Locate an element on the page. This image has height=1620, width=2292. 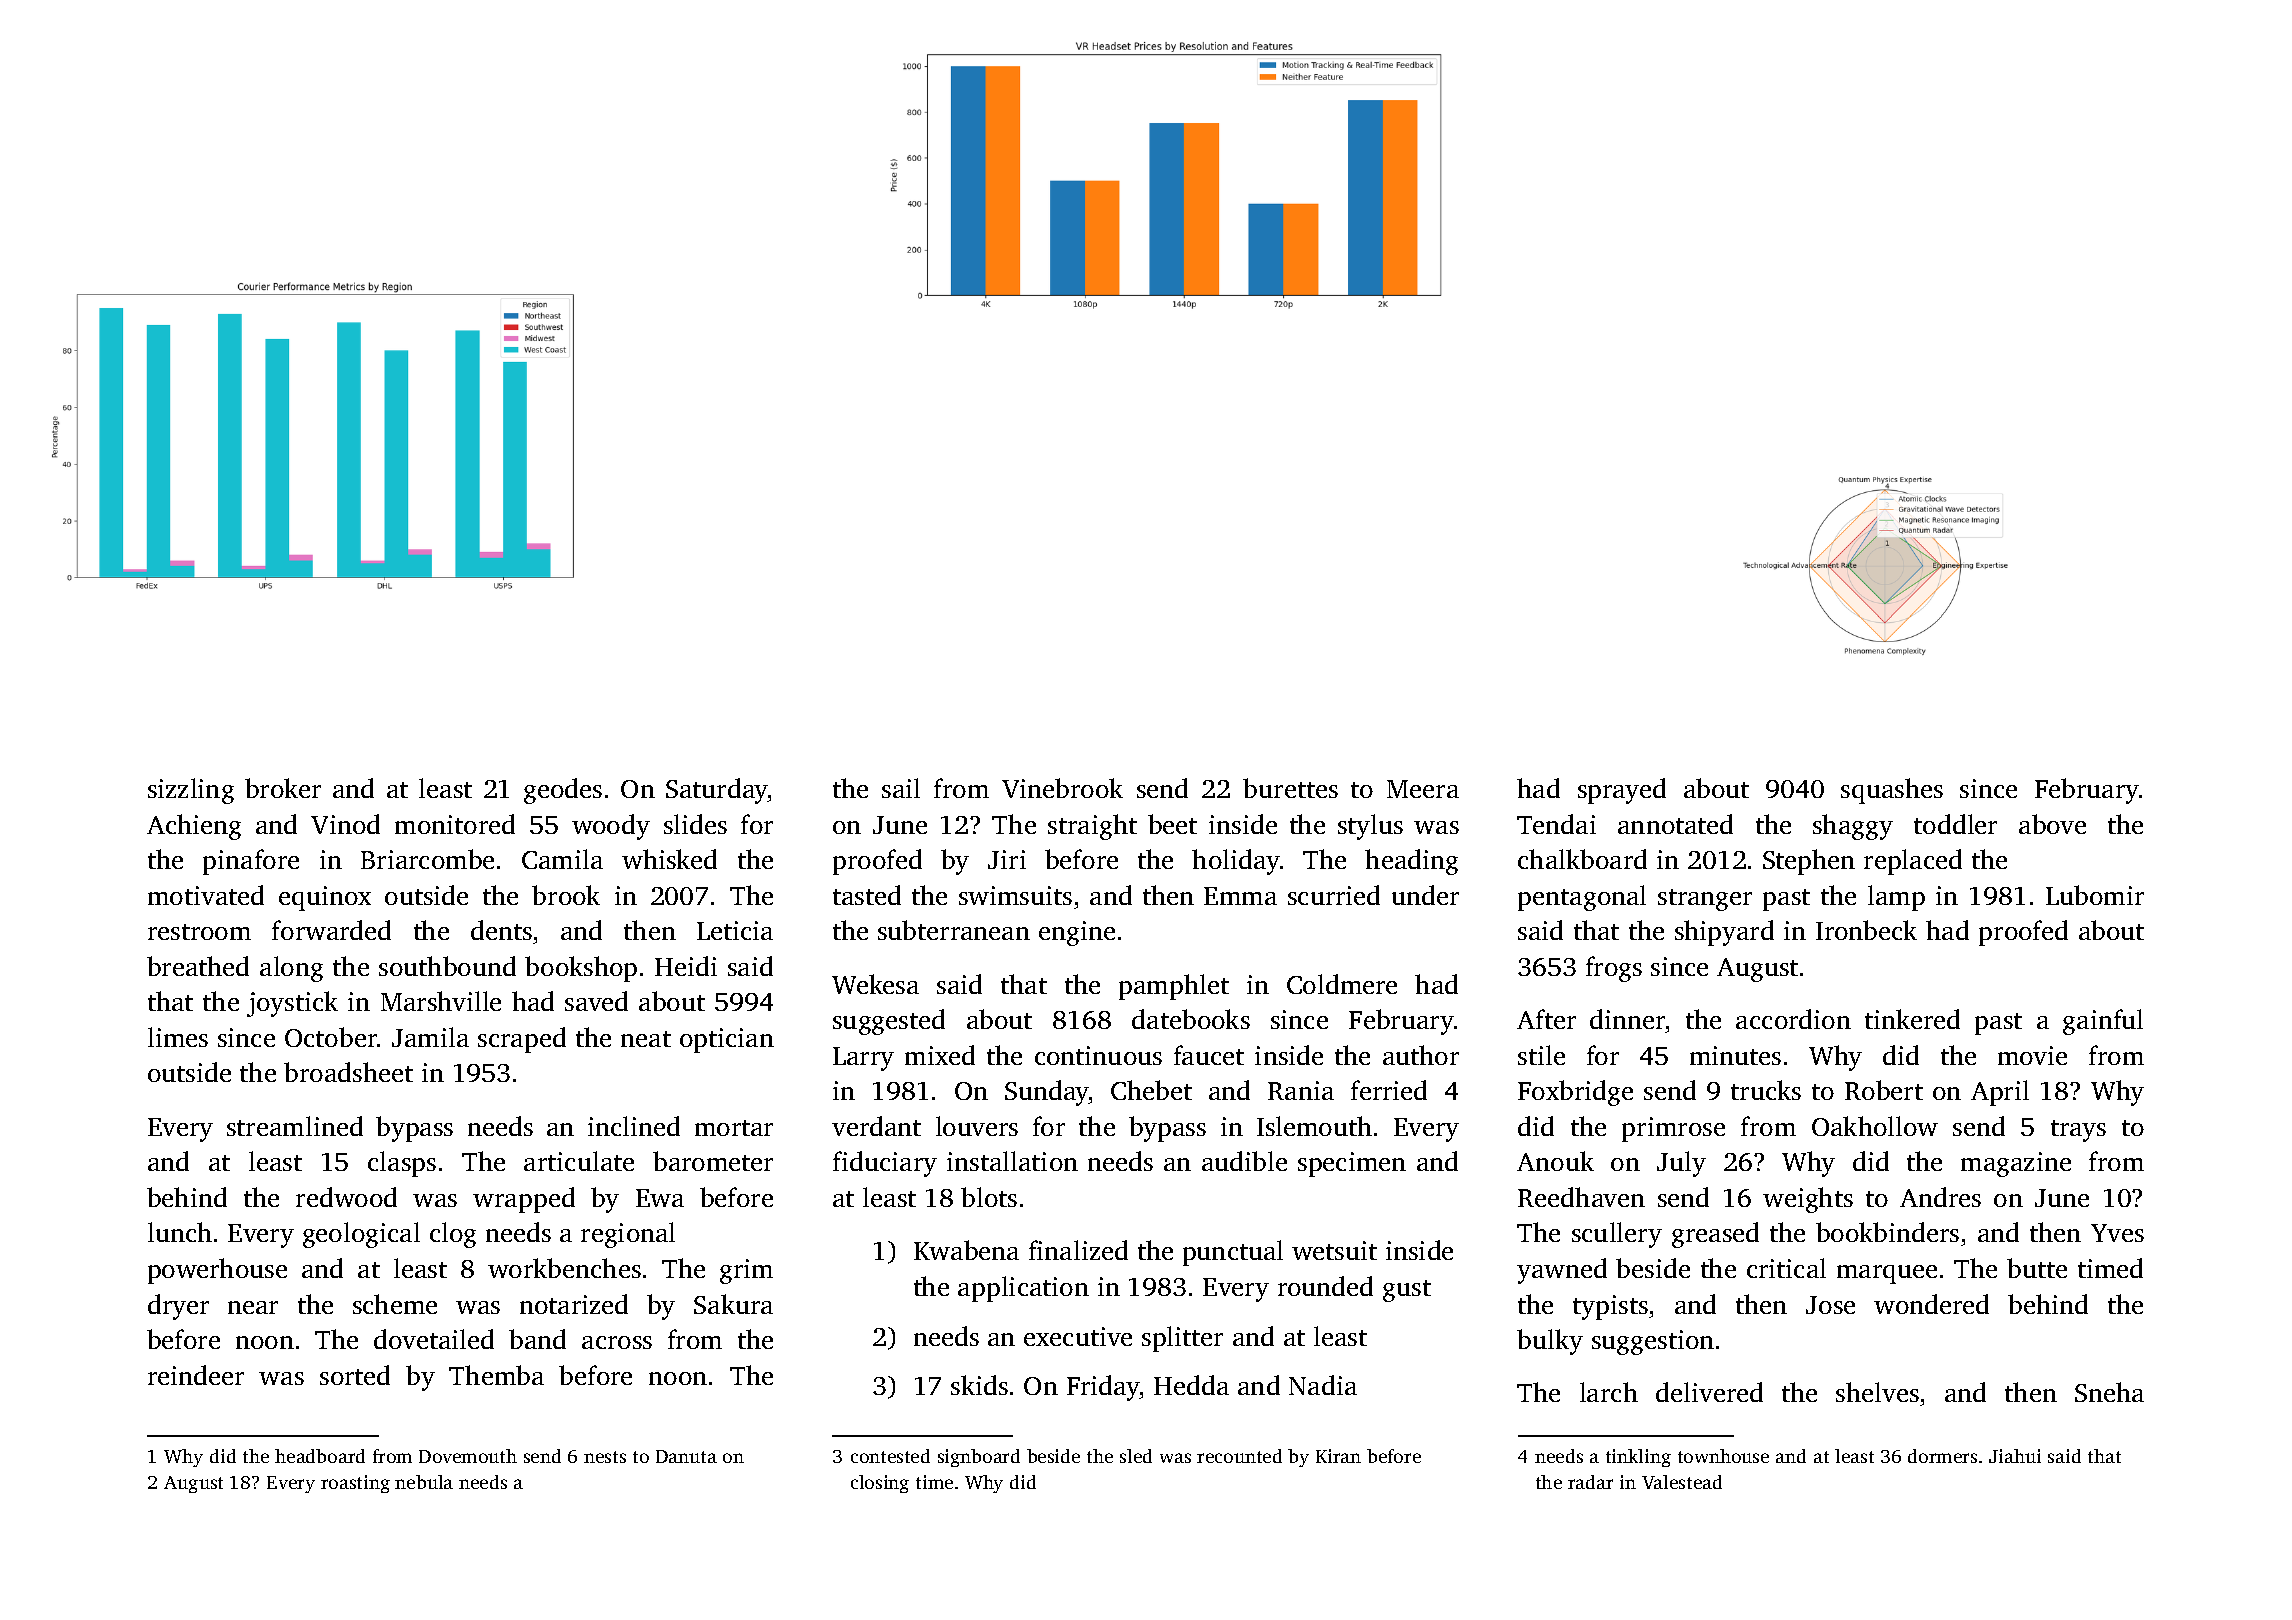
frogs is located at coordinates (1614, 969).
